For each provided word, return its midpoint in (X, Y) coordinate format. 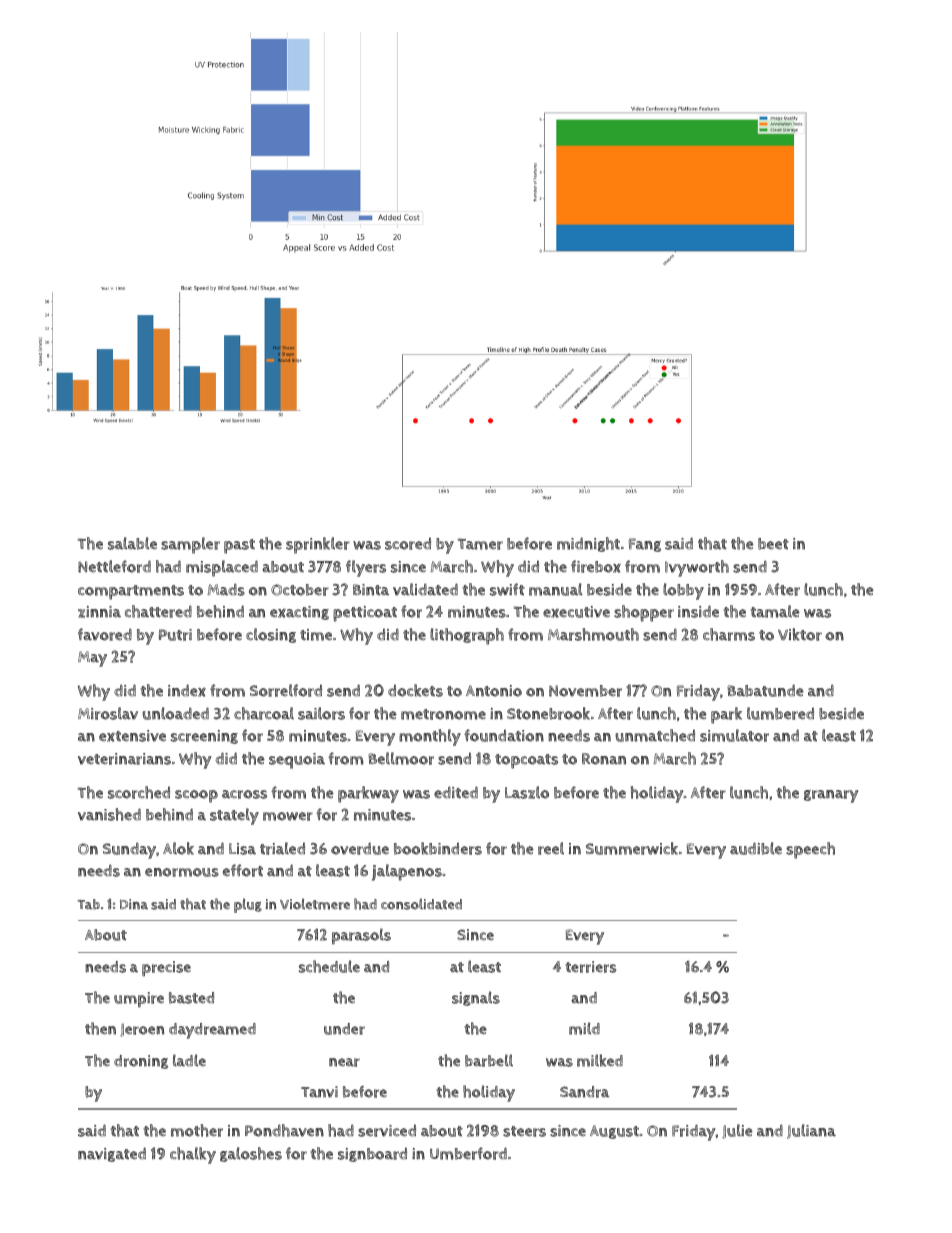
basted (191, 998)
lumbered (780, 713)
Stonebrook (548, 713)
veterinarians (124, 759)
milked (600, 1060)
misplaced (222, 568)
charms (729, 634)
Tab (89, 904)
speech (810, 850)
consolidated (421, 904)
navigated (112, 1154)
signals (476, 998)
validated (425, 589)
